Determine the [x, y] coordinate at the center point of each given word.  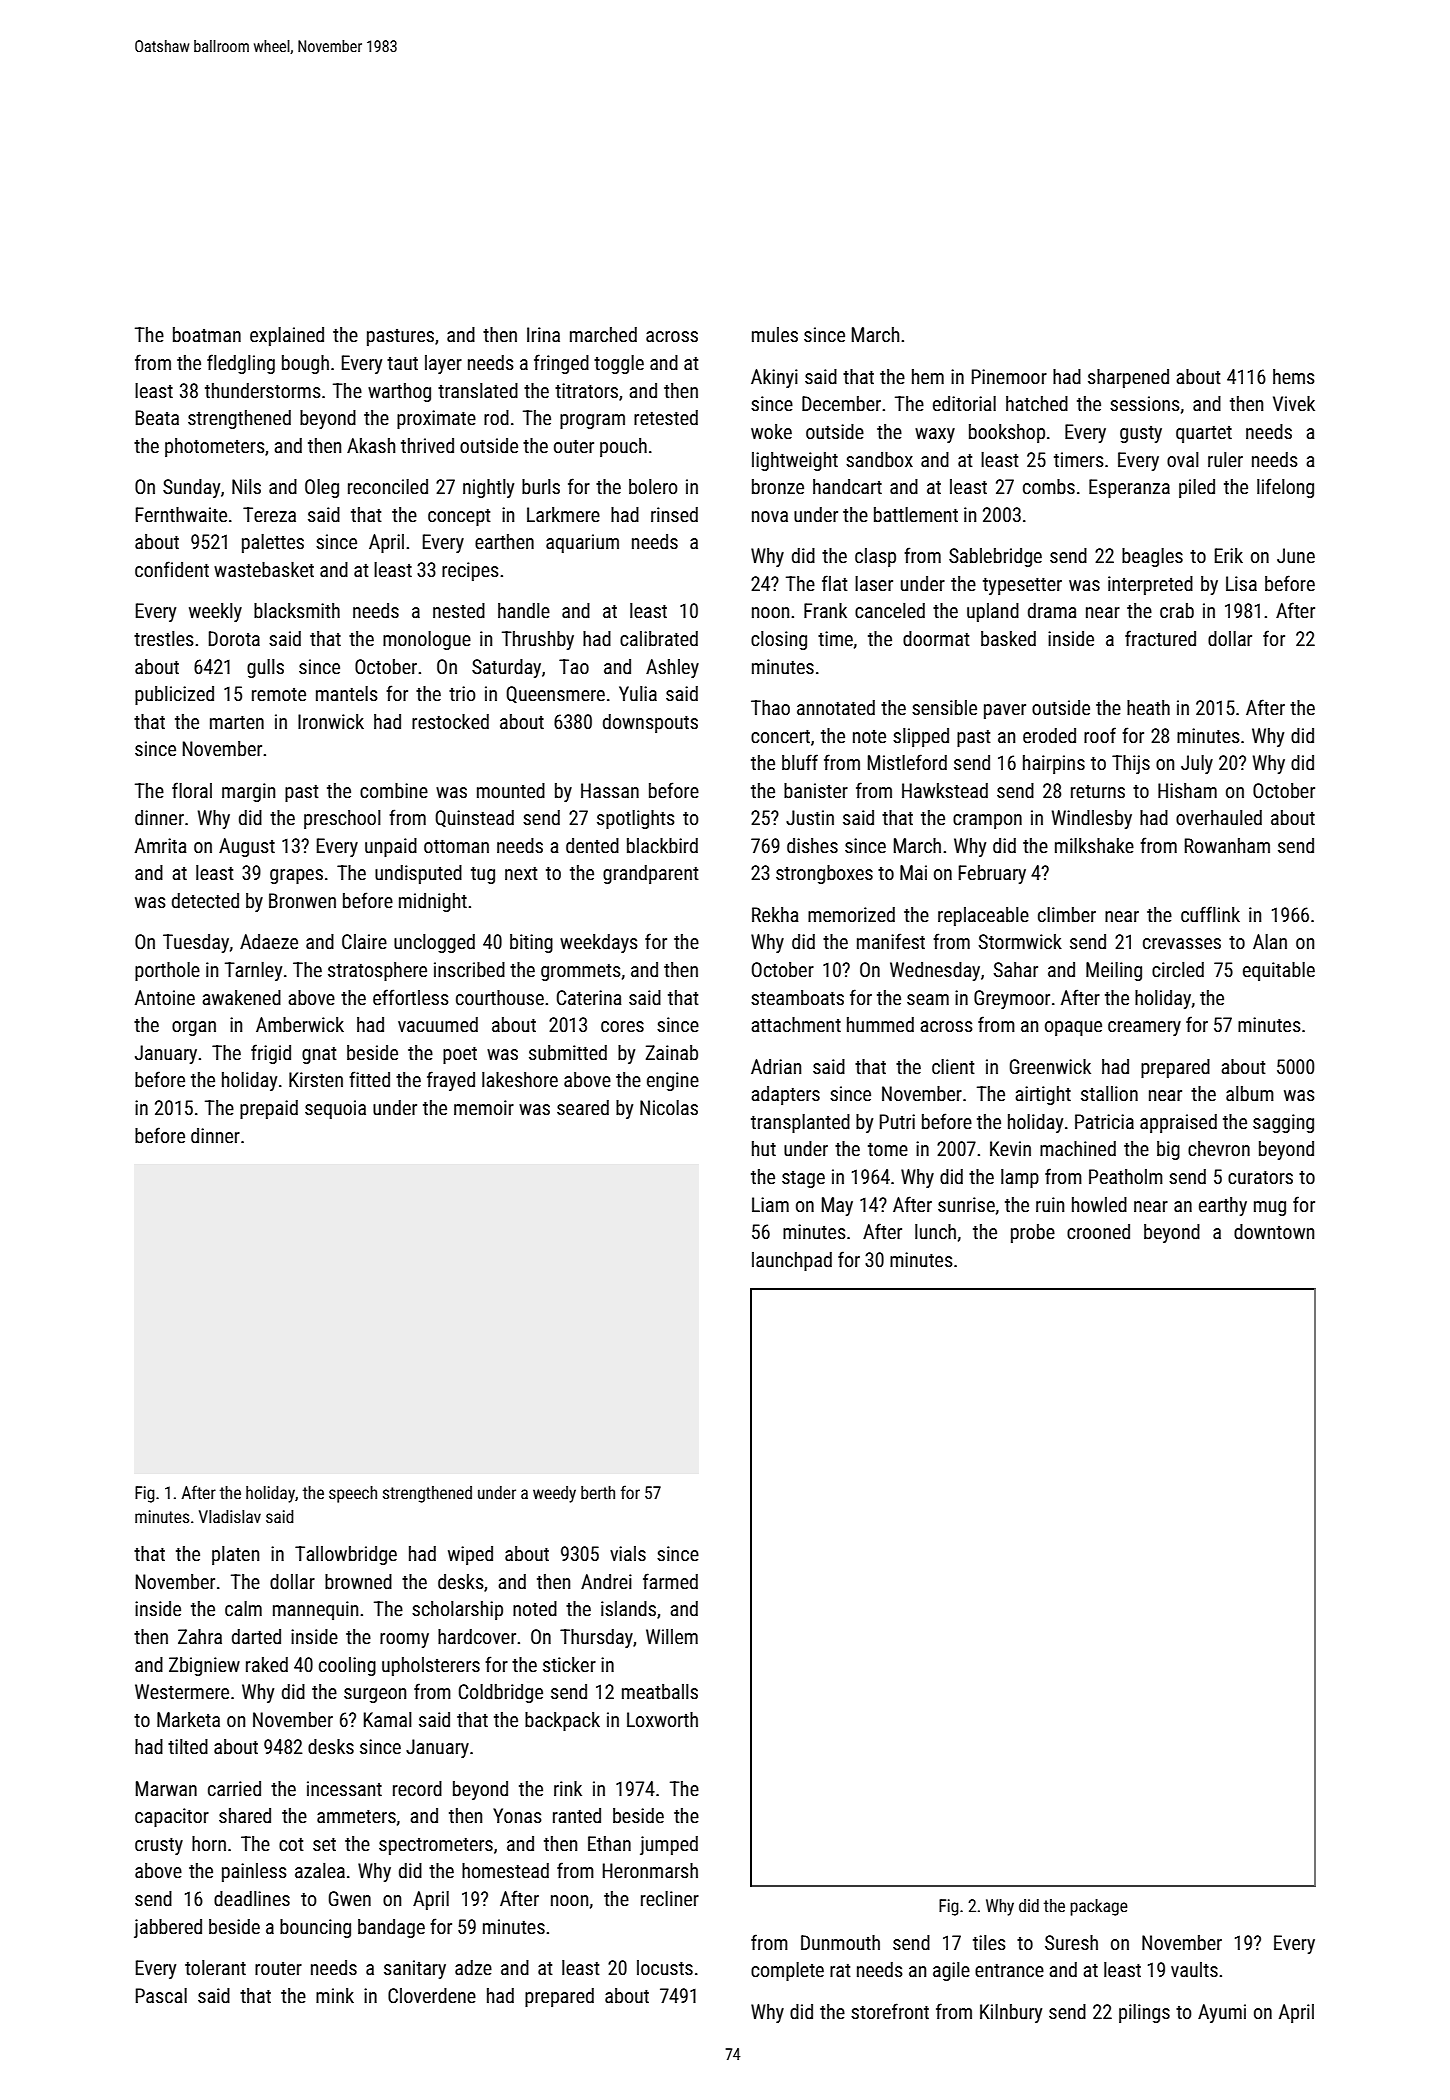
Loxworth [662, 1719]
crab [1177, 610]
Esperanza [1129, 488]
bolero [653, 486]
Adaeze [269, 941]
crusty [159, 1846]
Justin [810, 817]
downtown [1274, 1231]
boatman [207, 334]
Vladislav [230, 1516]
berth [598, 1492]
